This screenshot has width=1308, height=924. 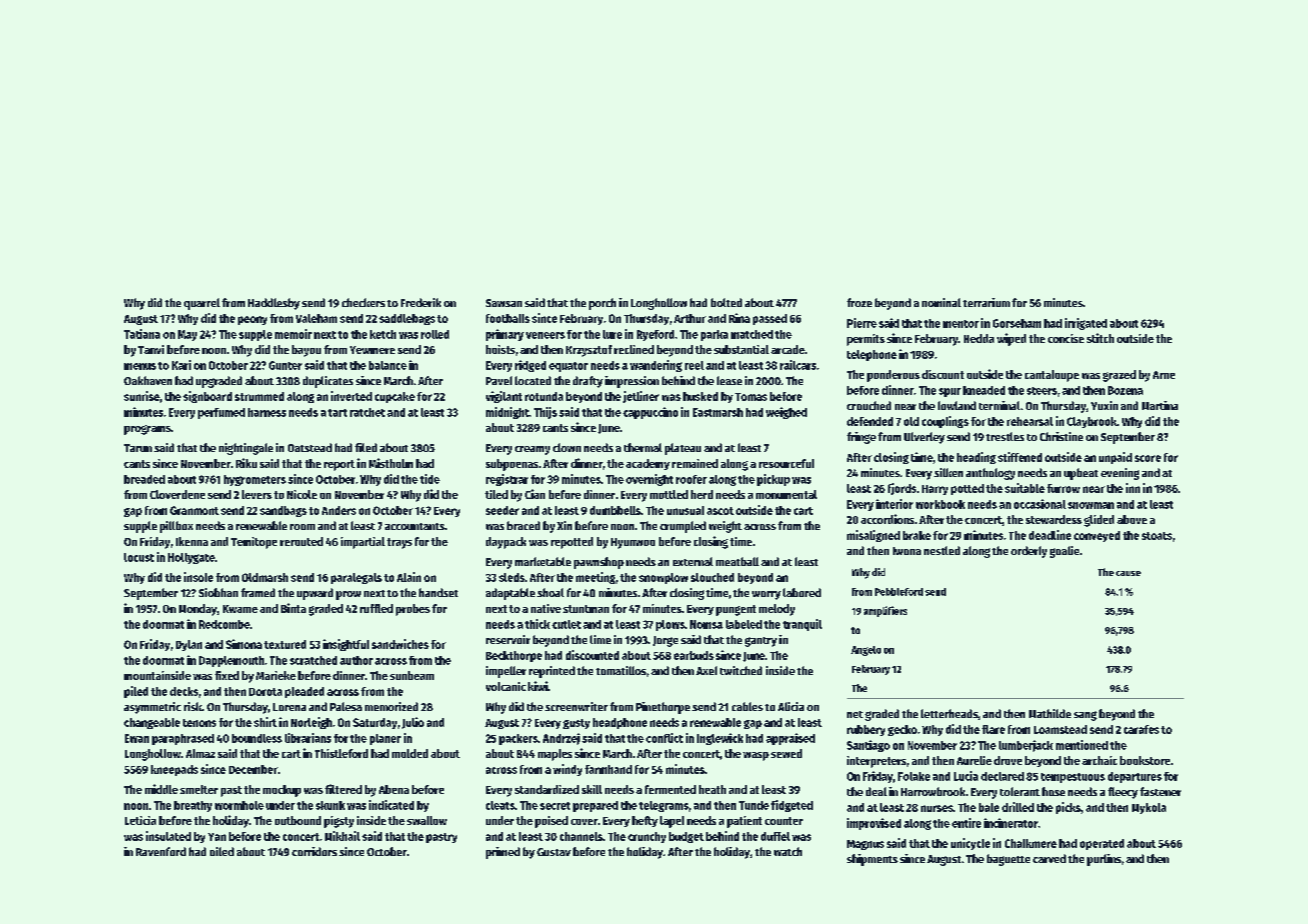 What do you see at coordinates (1061, 436) in the screenshot?
I see `Christine` at bounding box center [1061, 436].
